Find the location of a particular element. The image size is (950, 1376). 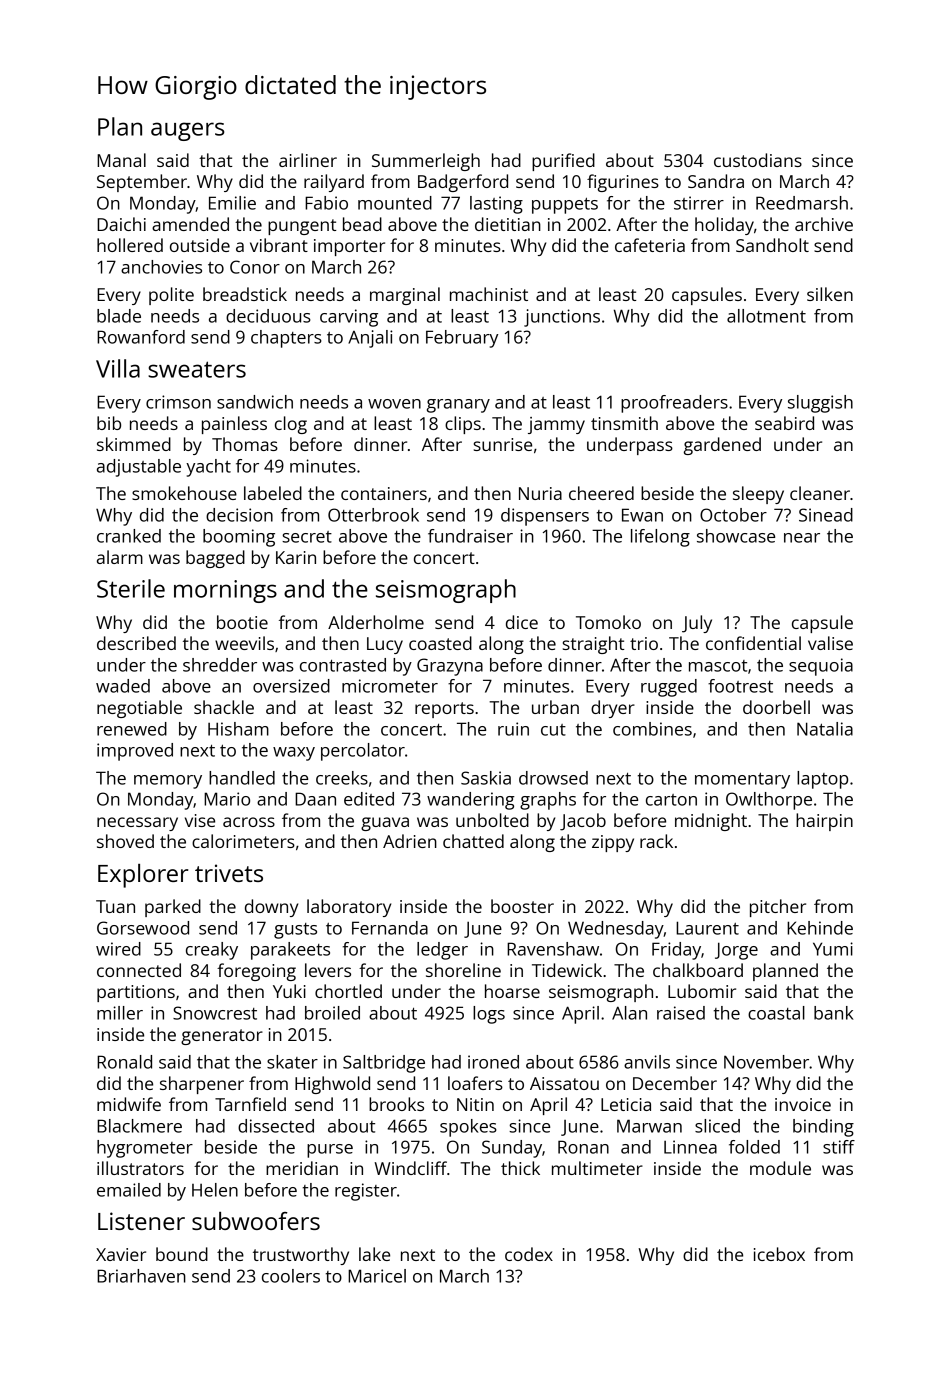

multimeter is located at coordinates (597, 1168).
